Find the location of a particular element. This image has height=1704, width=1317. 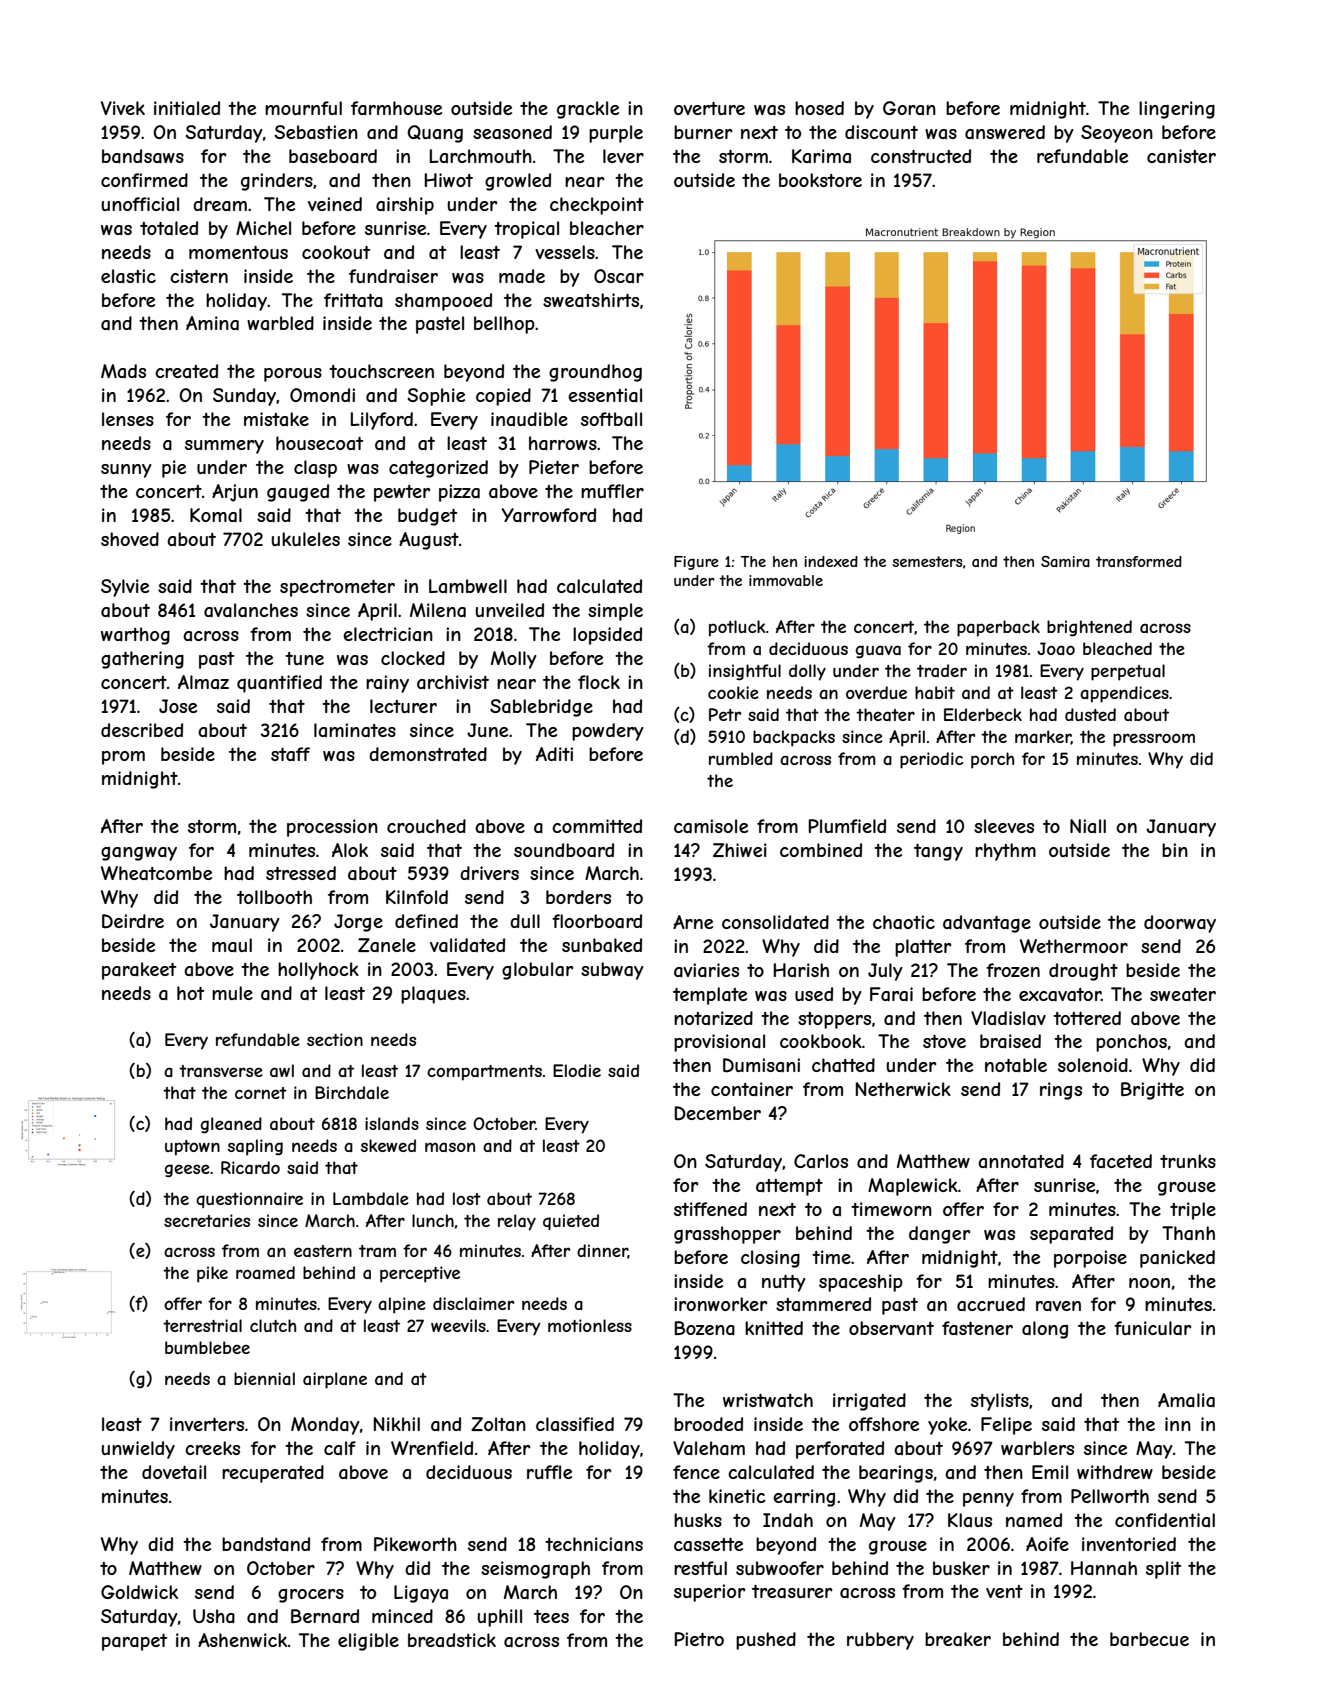

overture is located at coordinates (709, 108).
